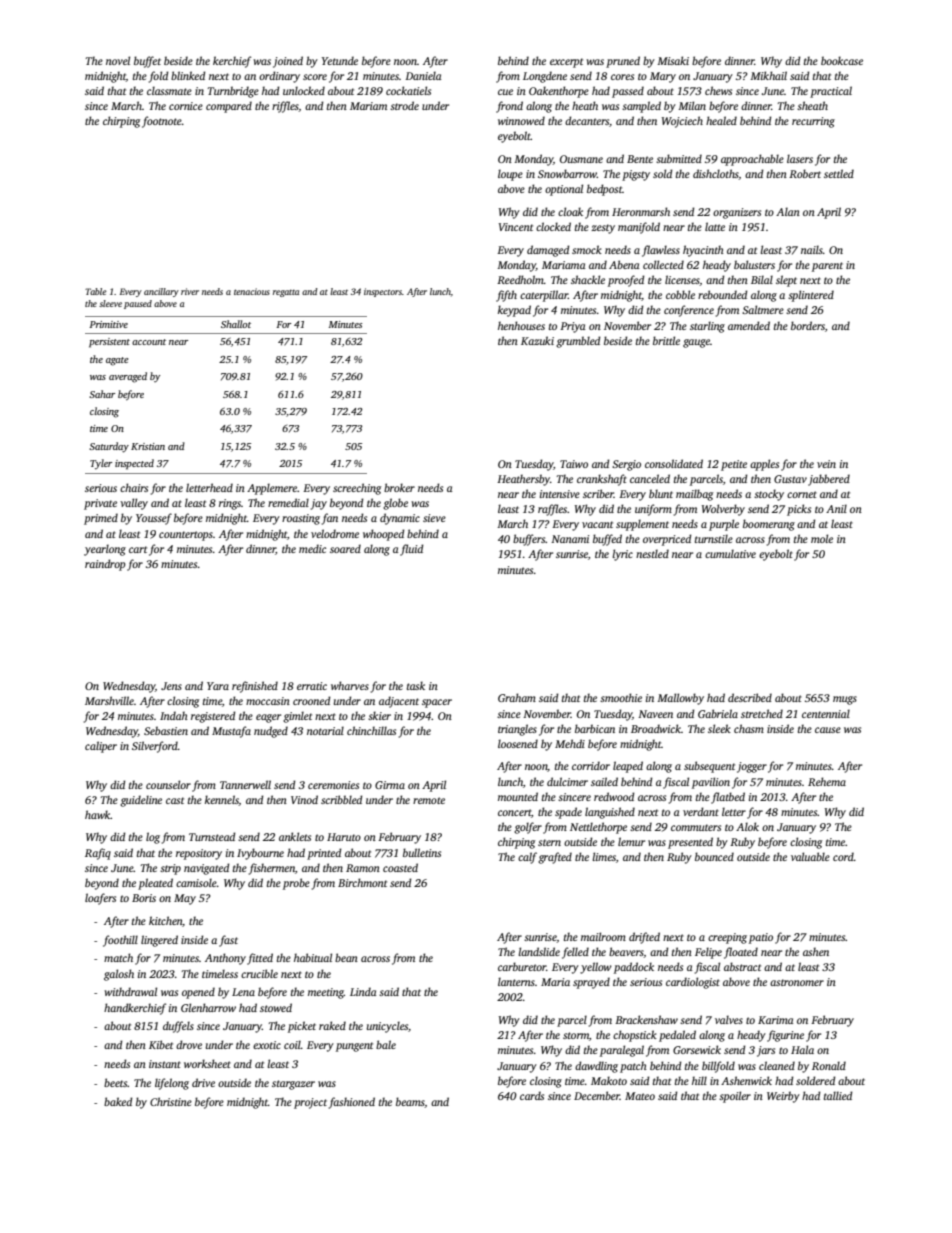 The image size is (952, 1233). I want to click on withdrawal, so click(131, 991).
